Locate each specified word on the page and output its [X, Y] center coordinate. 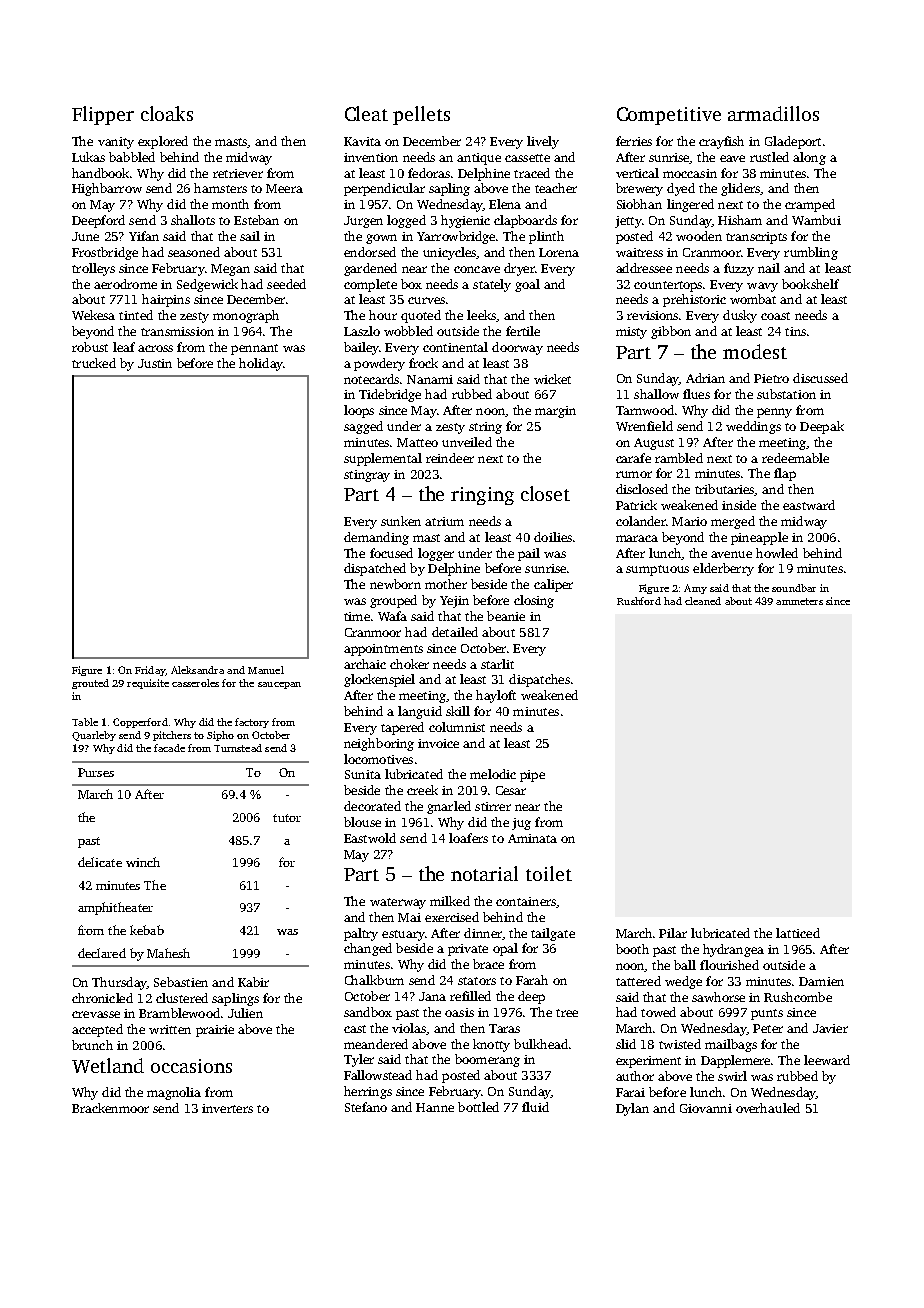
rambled [679, 458]
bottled [478, 1107]
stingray [367, 476]
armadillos [773, 113]
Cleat [366, 113]
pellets [421, 115]
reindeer [450, 458]
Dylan [632, 1109]
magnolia [174, 1093]
